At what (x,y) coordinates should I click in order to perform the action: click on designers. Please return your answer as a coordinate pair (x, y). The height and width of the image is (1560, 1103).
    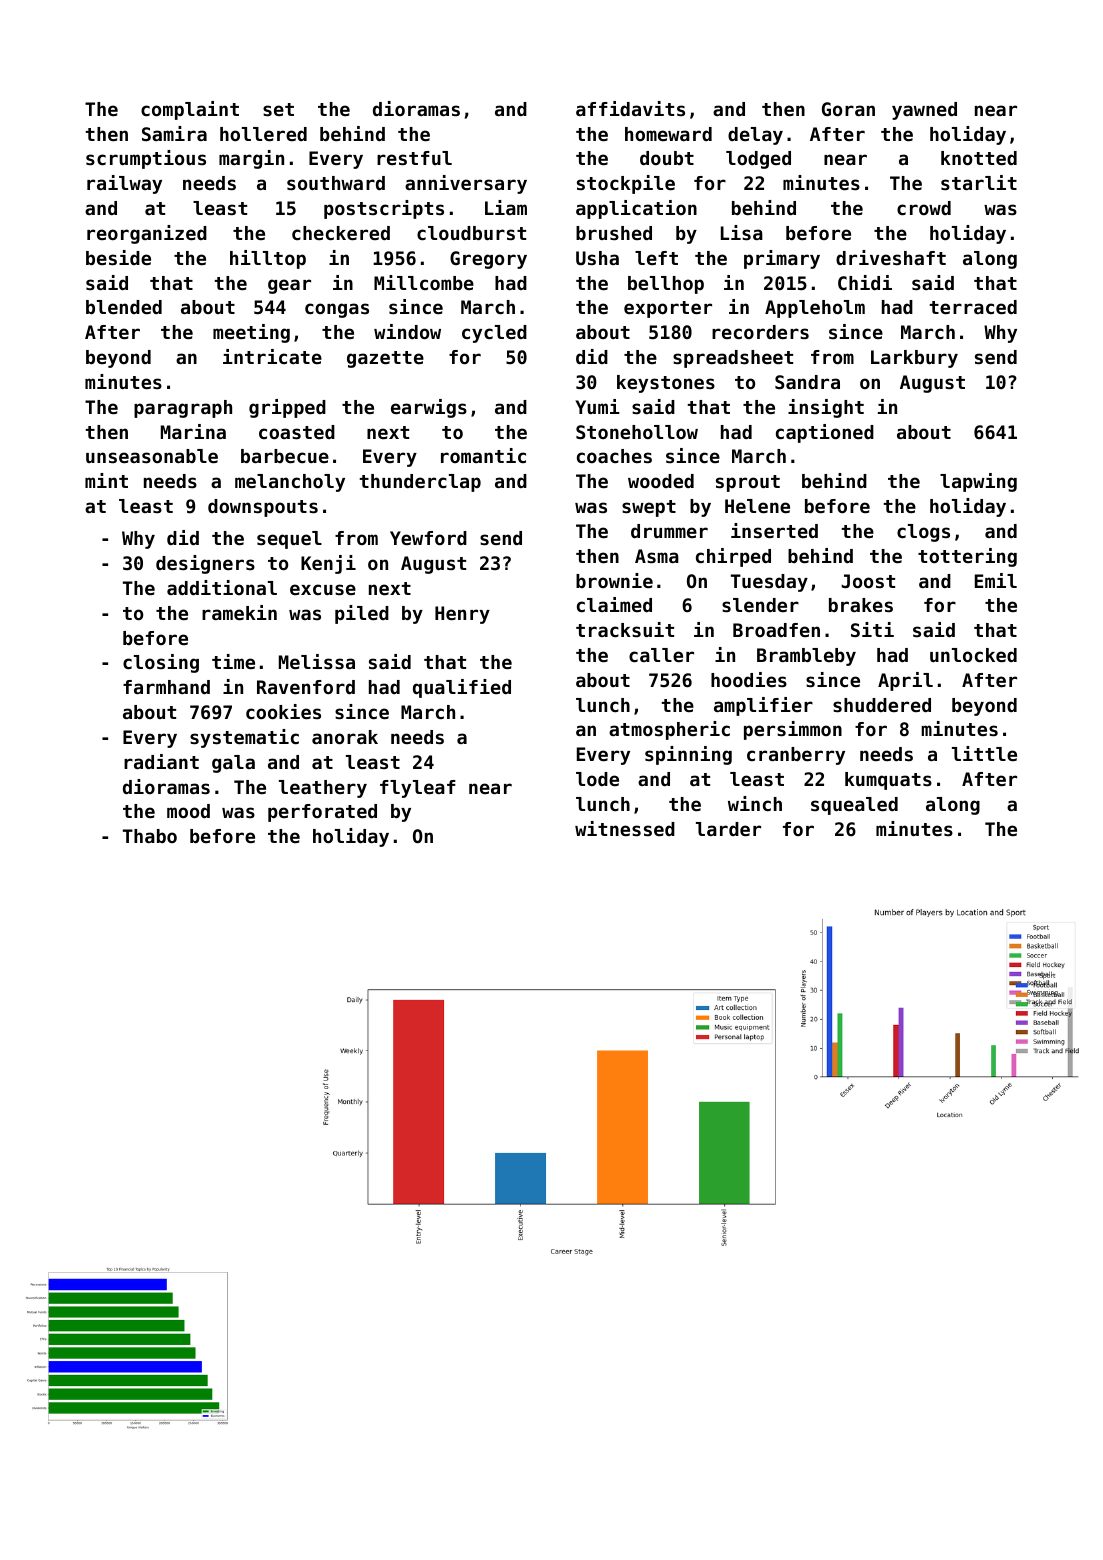
    Looking at the image, I should click on (205, 564).
